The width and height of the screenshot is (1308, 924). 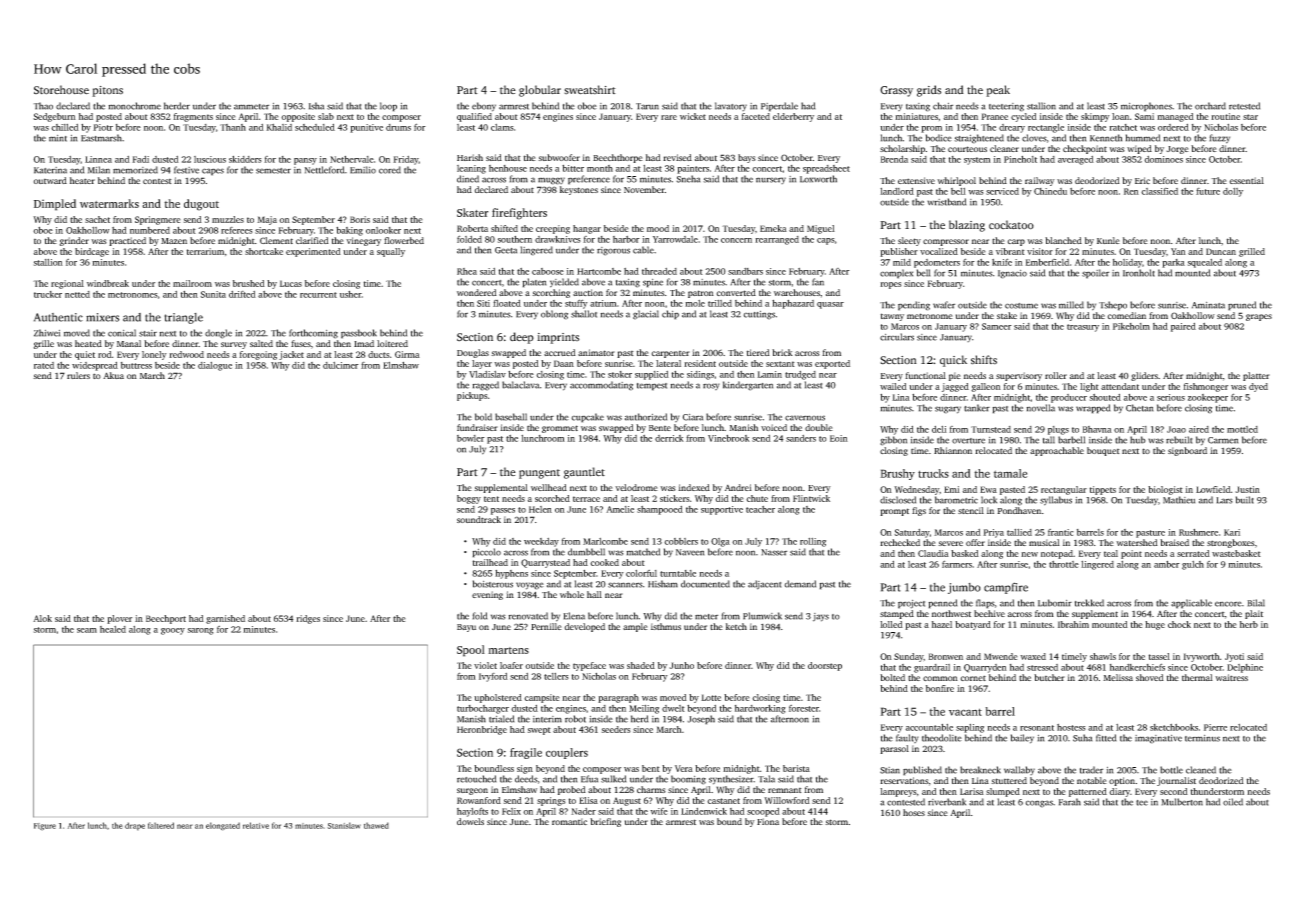 What do you see at coordinates (308, 619) in the screenshot?
I see `ridges` at bounding box center [308, 619].
